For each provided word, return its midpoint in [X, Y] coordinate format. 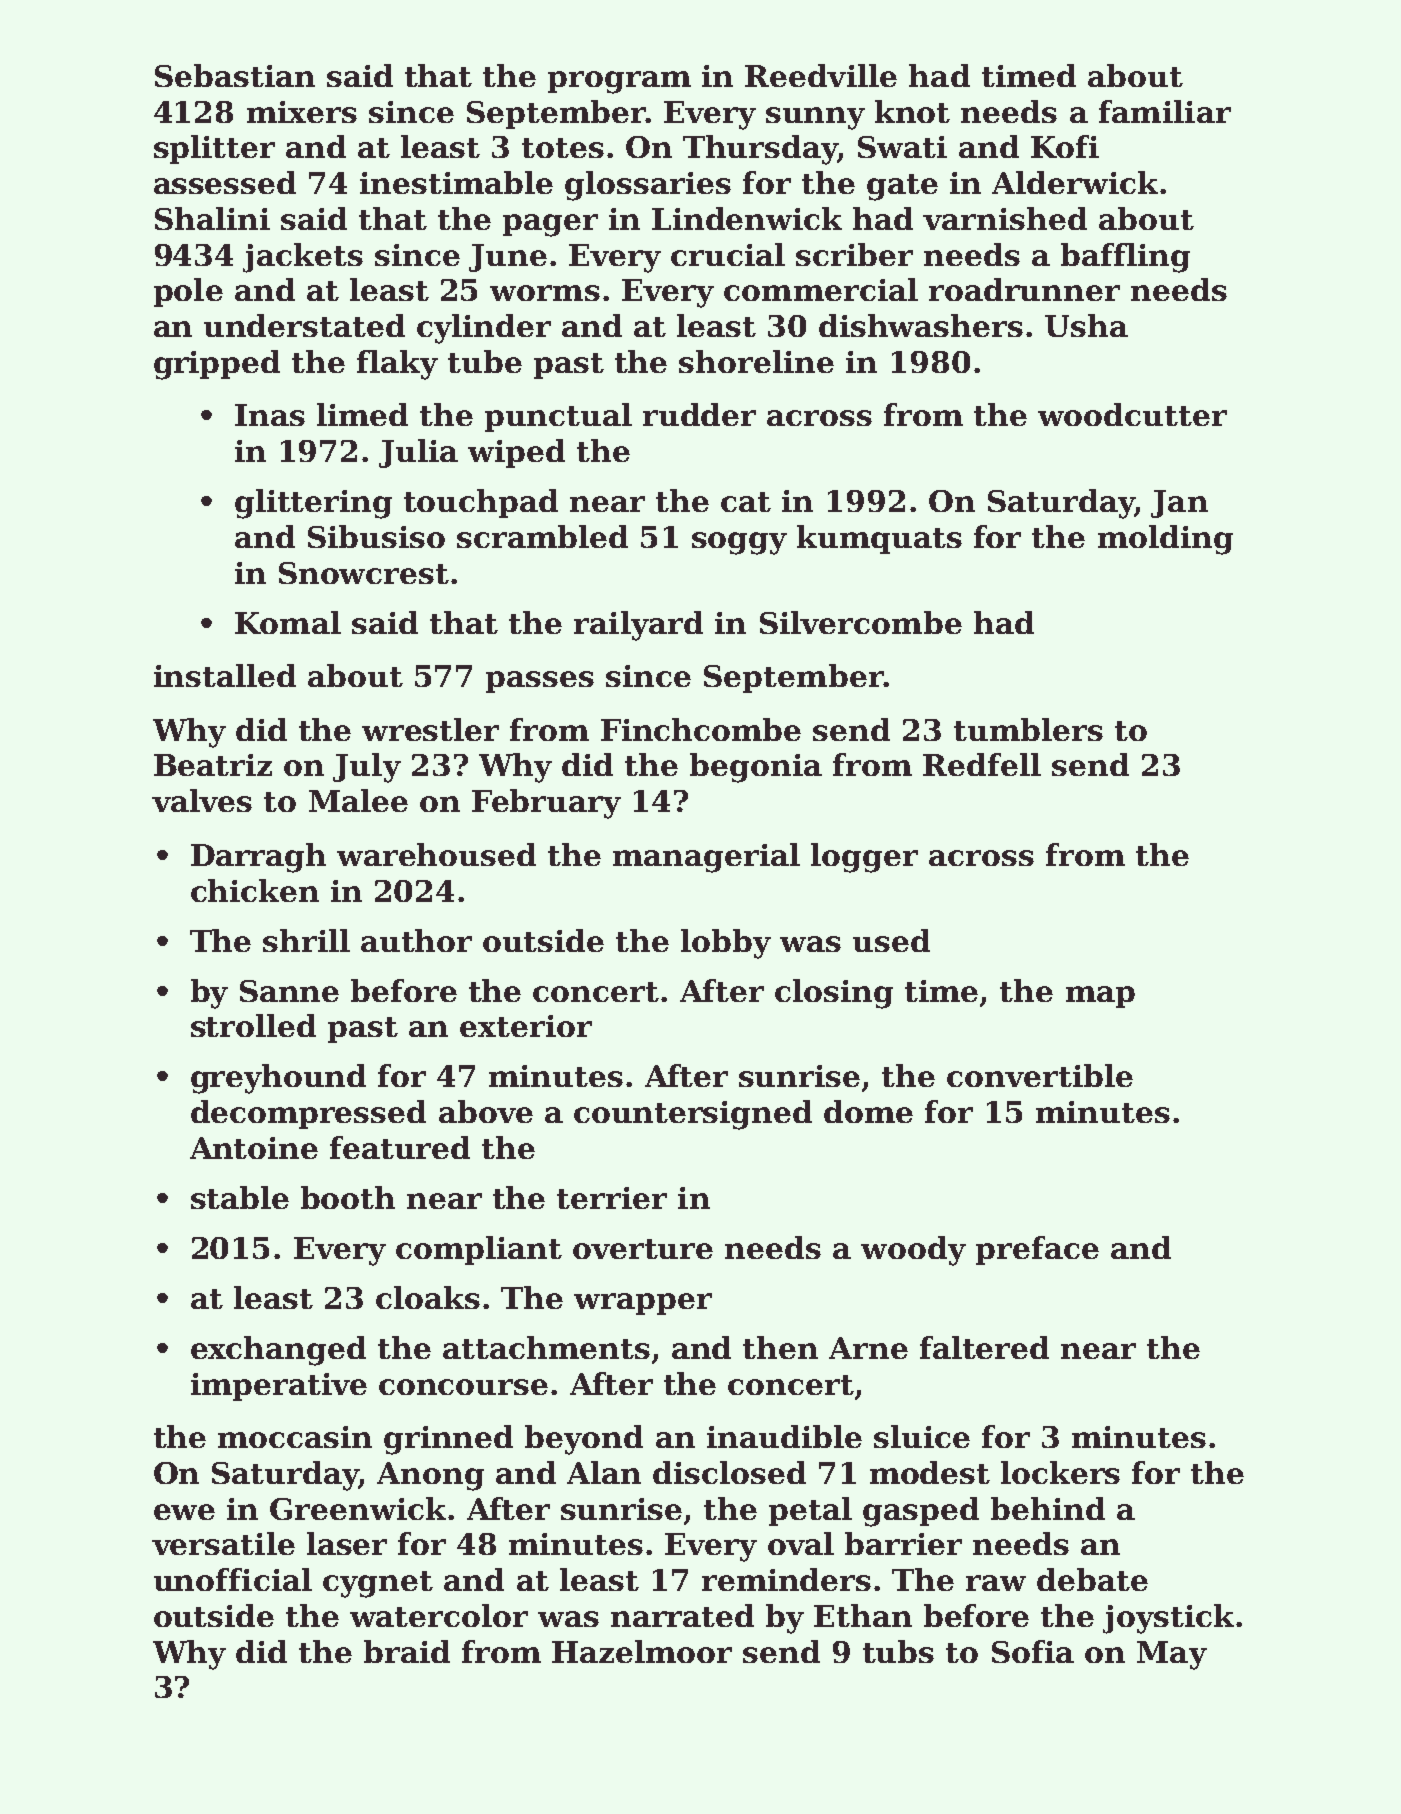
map [1100, 997]
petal [810, 1511]
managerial [706, 858]
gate [902, 187]
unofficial [233, 1579]
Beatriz [213, 765]
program [619, 82]
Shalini [212, 218]
